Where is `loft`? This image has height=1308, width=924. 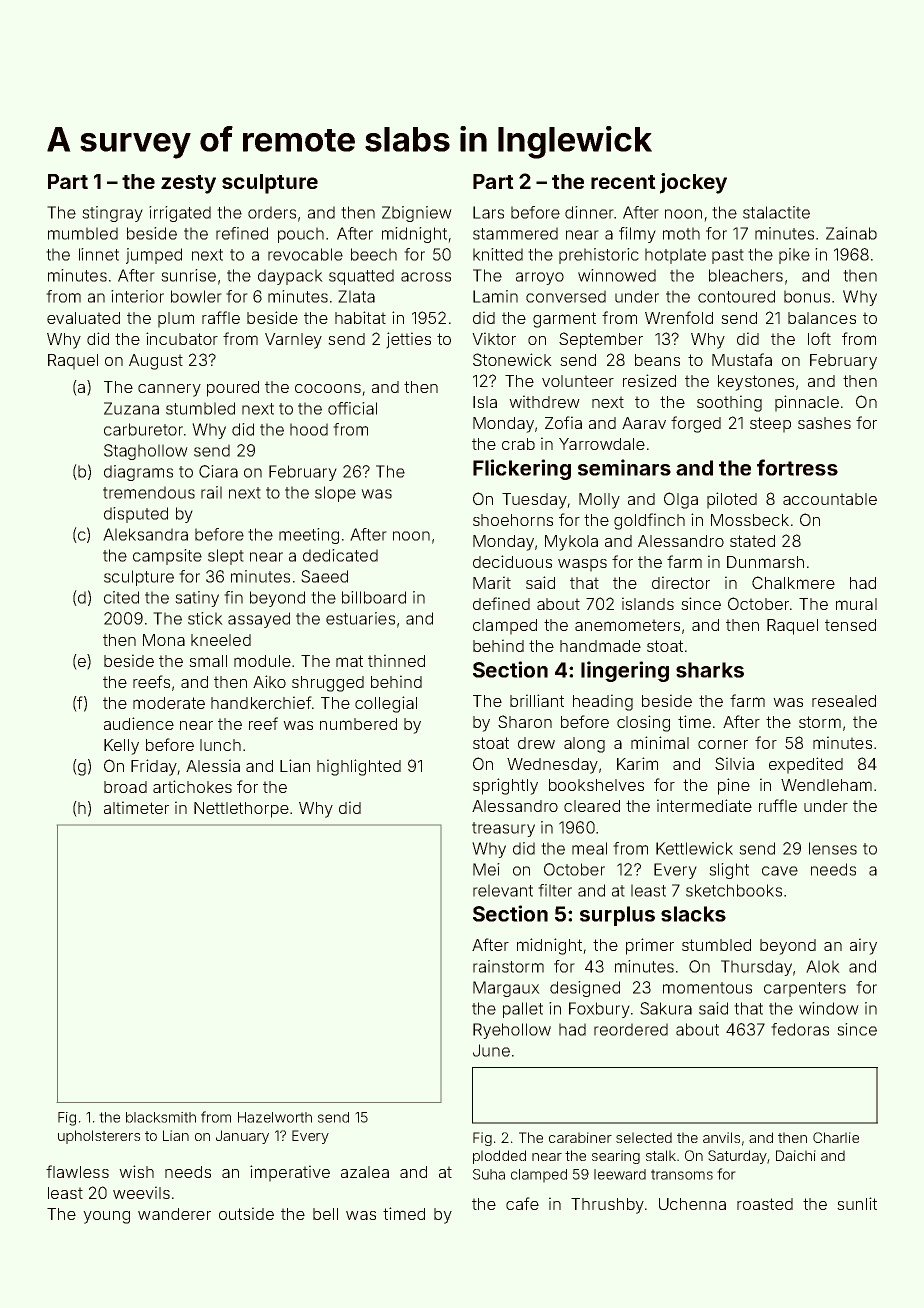 loft is located at coordinates (819, 338).
